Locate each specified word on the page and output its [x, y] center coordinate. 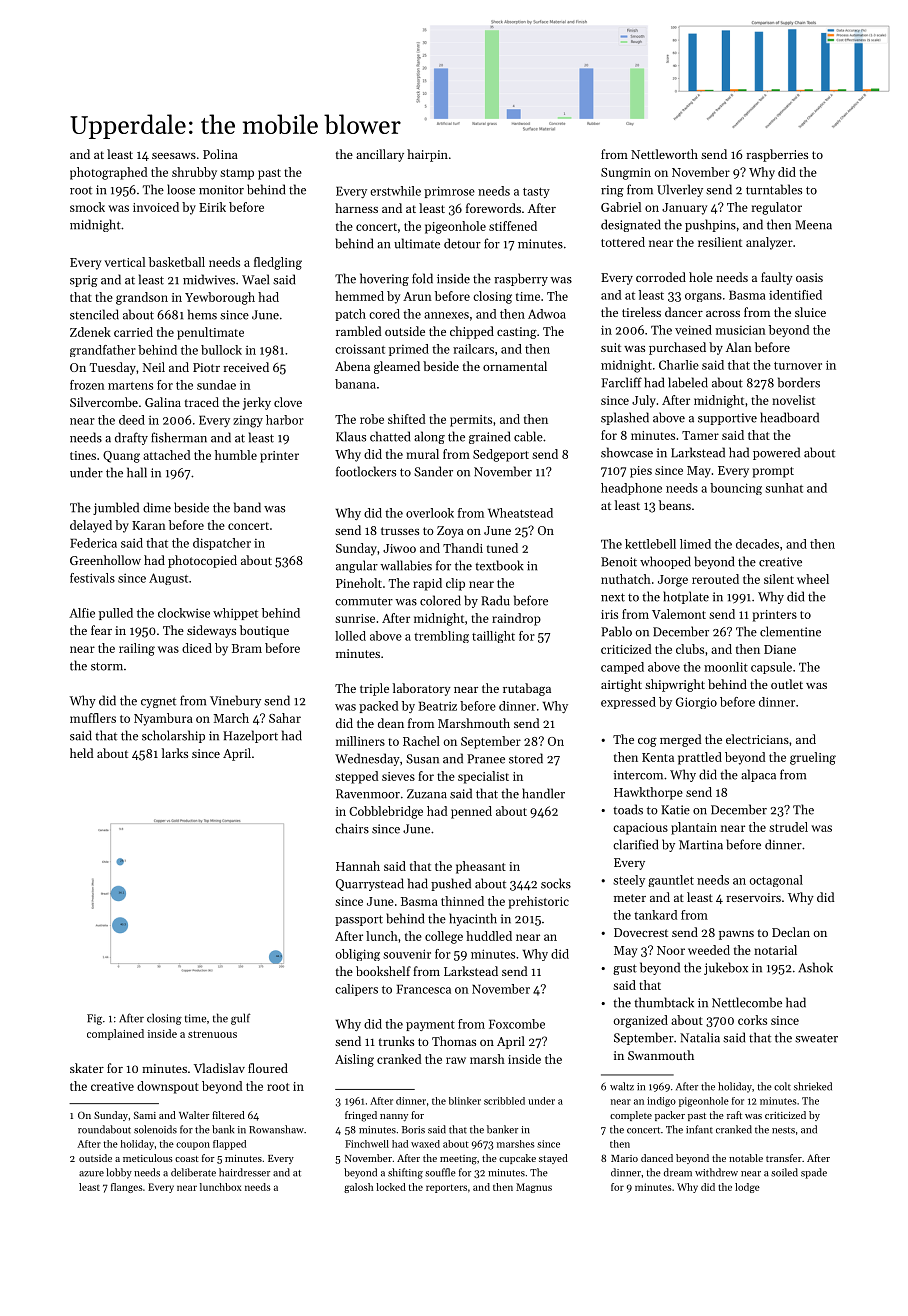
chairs [352, 828]
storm [107, 666]
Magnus [534, 1188]
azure [91, 1174]
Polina [220, 154]
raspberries [777, 155]
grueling [813, 758]
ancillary [380, 155]
